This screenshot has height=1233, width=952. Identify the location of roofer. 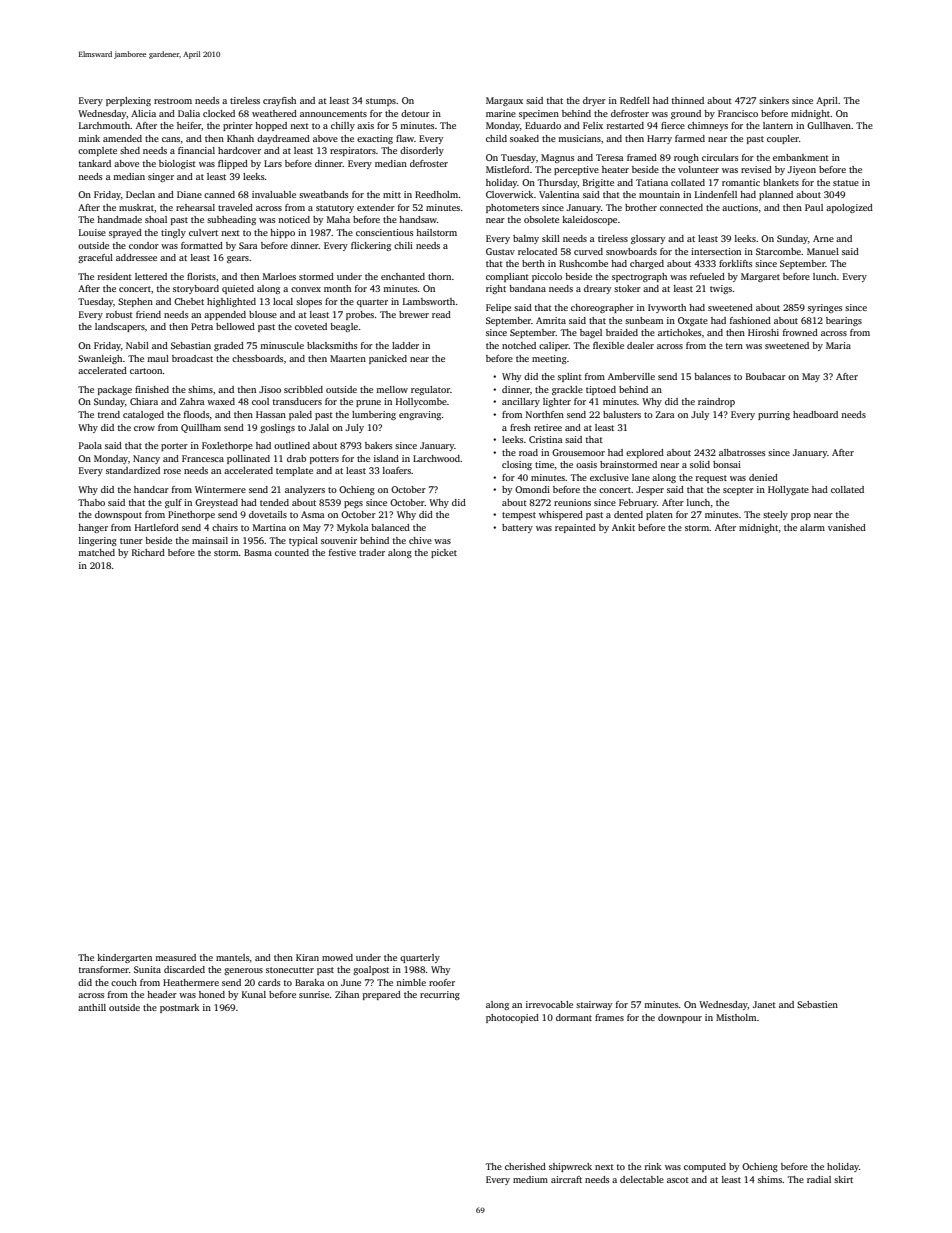
(442, 982).
